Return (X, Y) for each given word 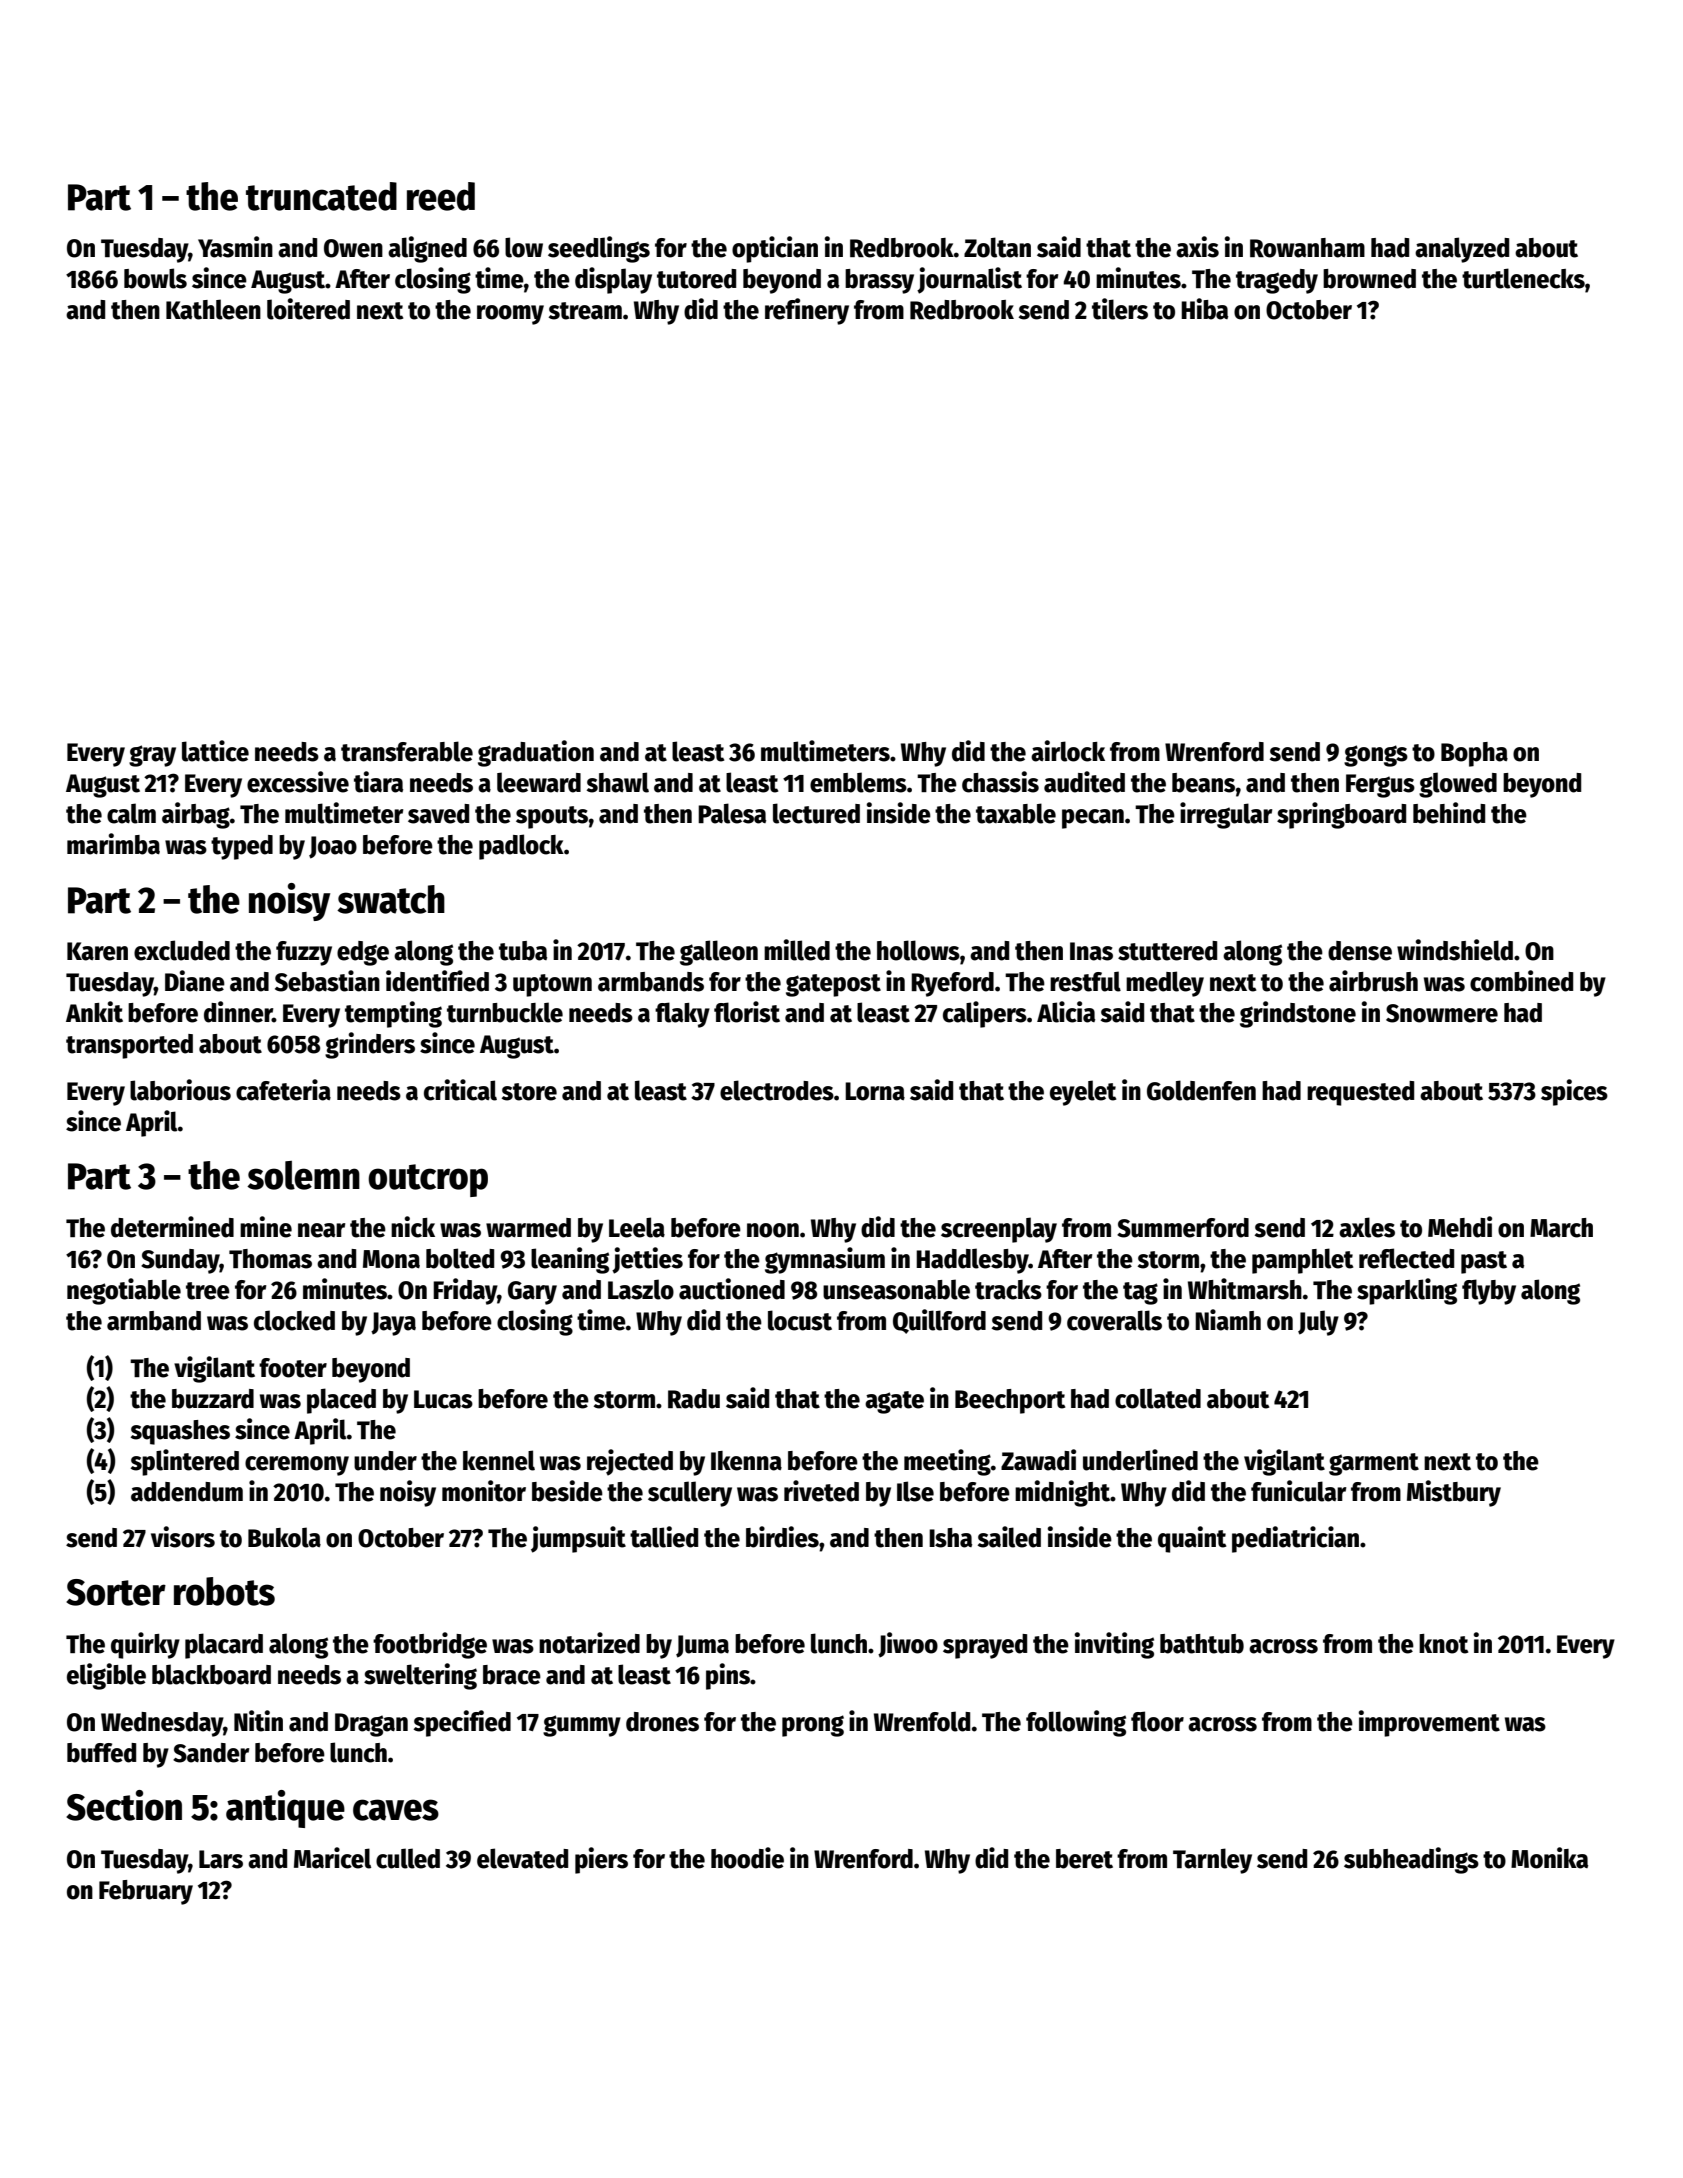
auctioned (732, 1289)
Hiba (1204, 309)
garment (1374, 1464)
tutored (696, 279)
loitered (308, 309)
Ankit (94, 1012)
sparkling (1407, 1291)
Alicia (1066, 1012)
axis (1197, 247)
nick (413, 1227)
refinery (807, 311)
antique (285, 1809)
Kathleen (213, 309)
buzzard (213, 1399)
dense (1360, 951)
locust (800, 1320)
